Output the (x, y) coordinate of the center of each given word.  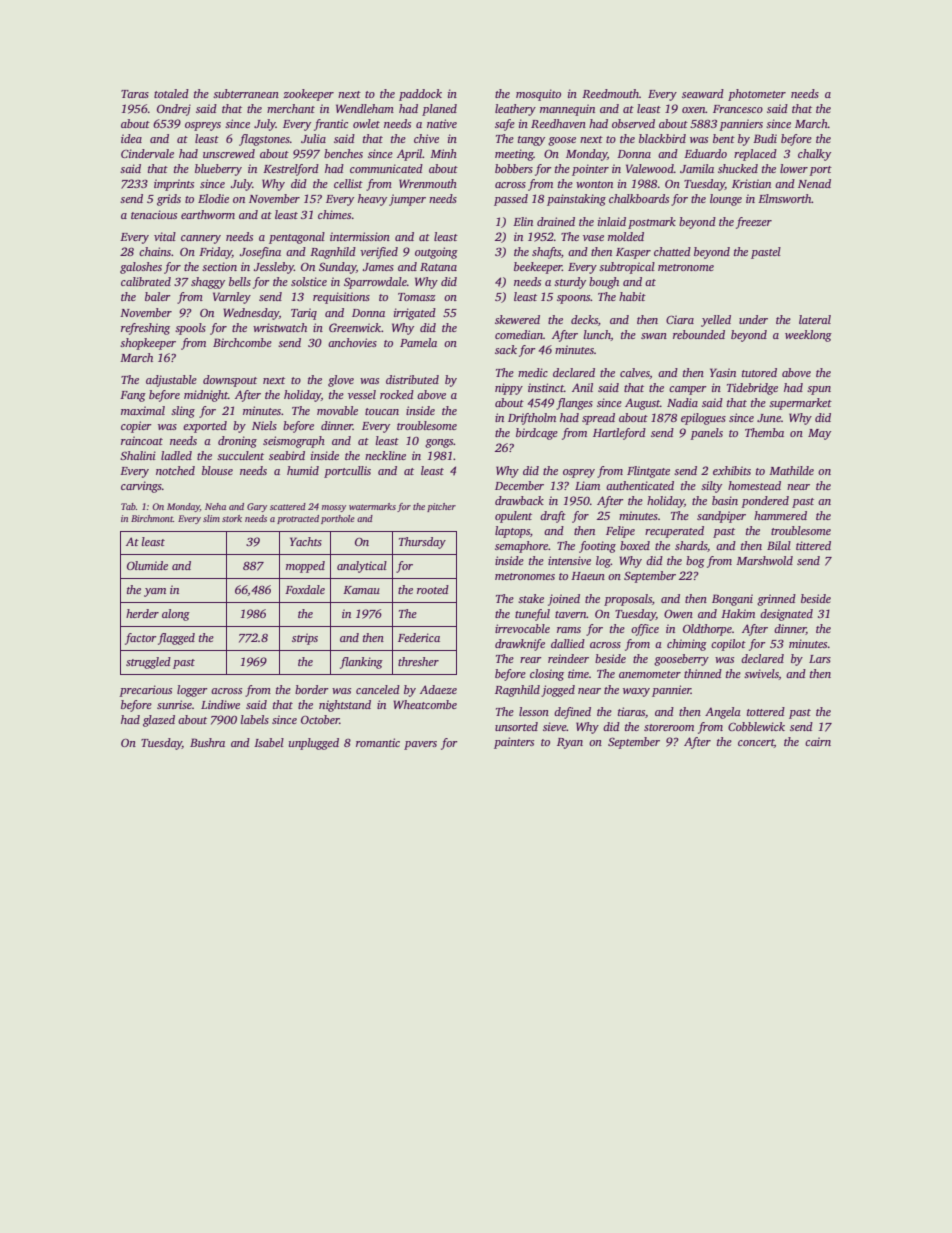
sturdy (570, 283)
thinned (703, 673)
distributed (412, 379)
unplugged (314, 744)
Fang (133, 396)
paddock (420, 95)
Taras (135, 94)
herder (142, 613)
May (819, 434)
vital (165, 236)
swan (654, 336)
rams (569, 630)
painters (514, 743)
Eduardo (705, 153)
